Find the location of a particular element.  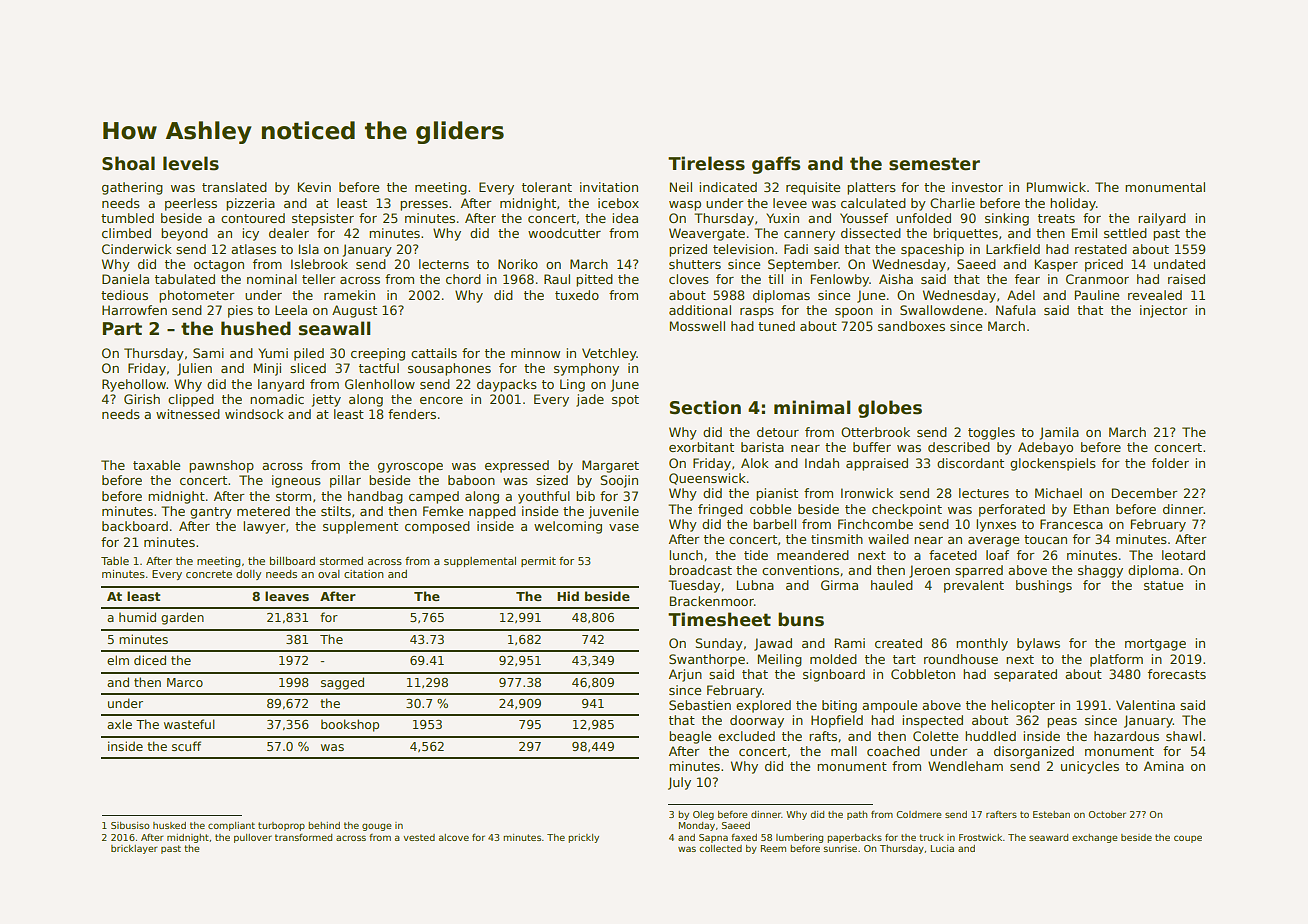

Isla is located at coordinates (309, 249).
